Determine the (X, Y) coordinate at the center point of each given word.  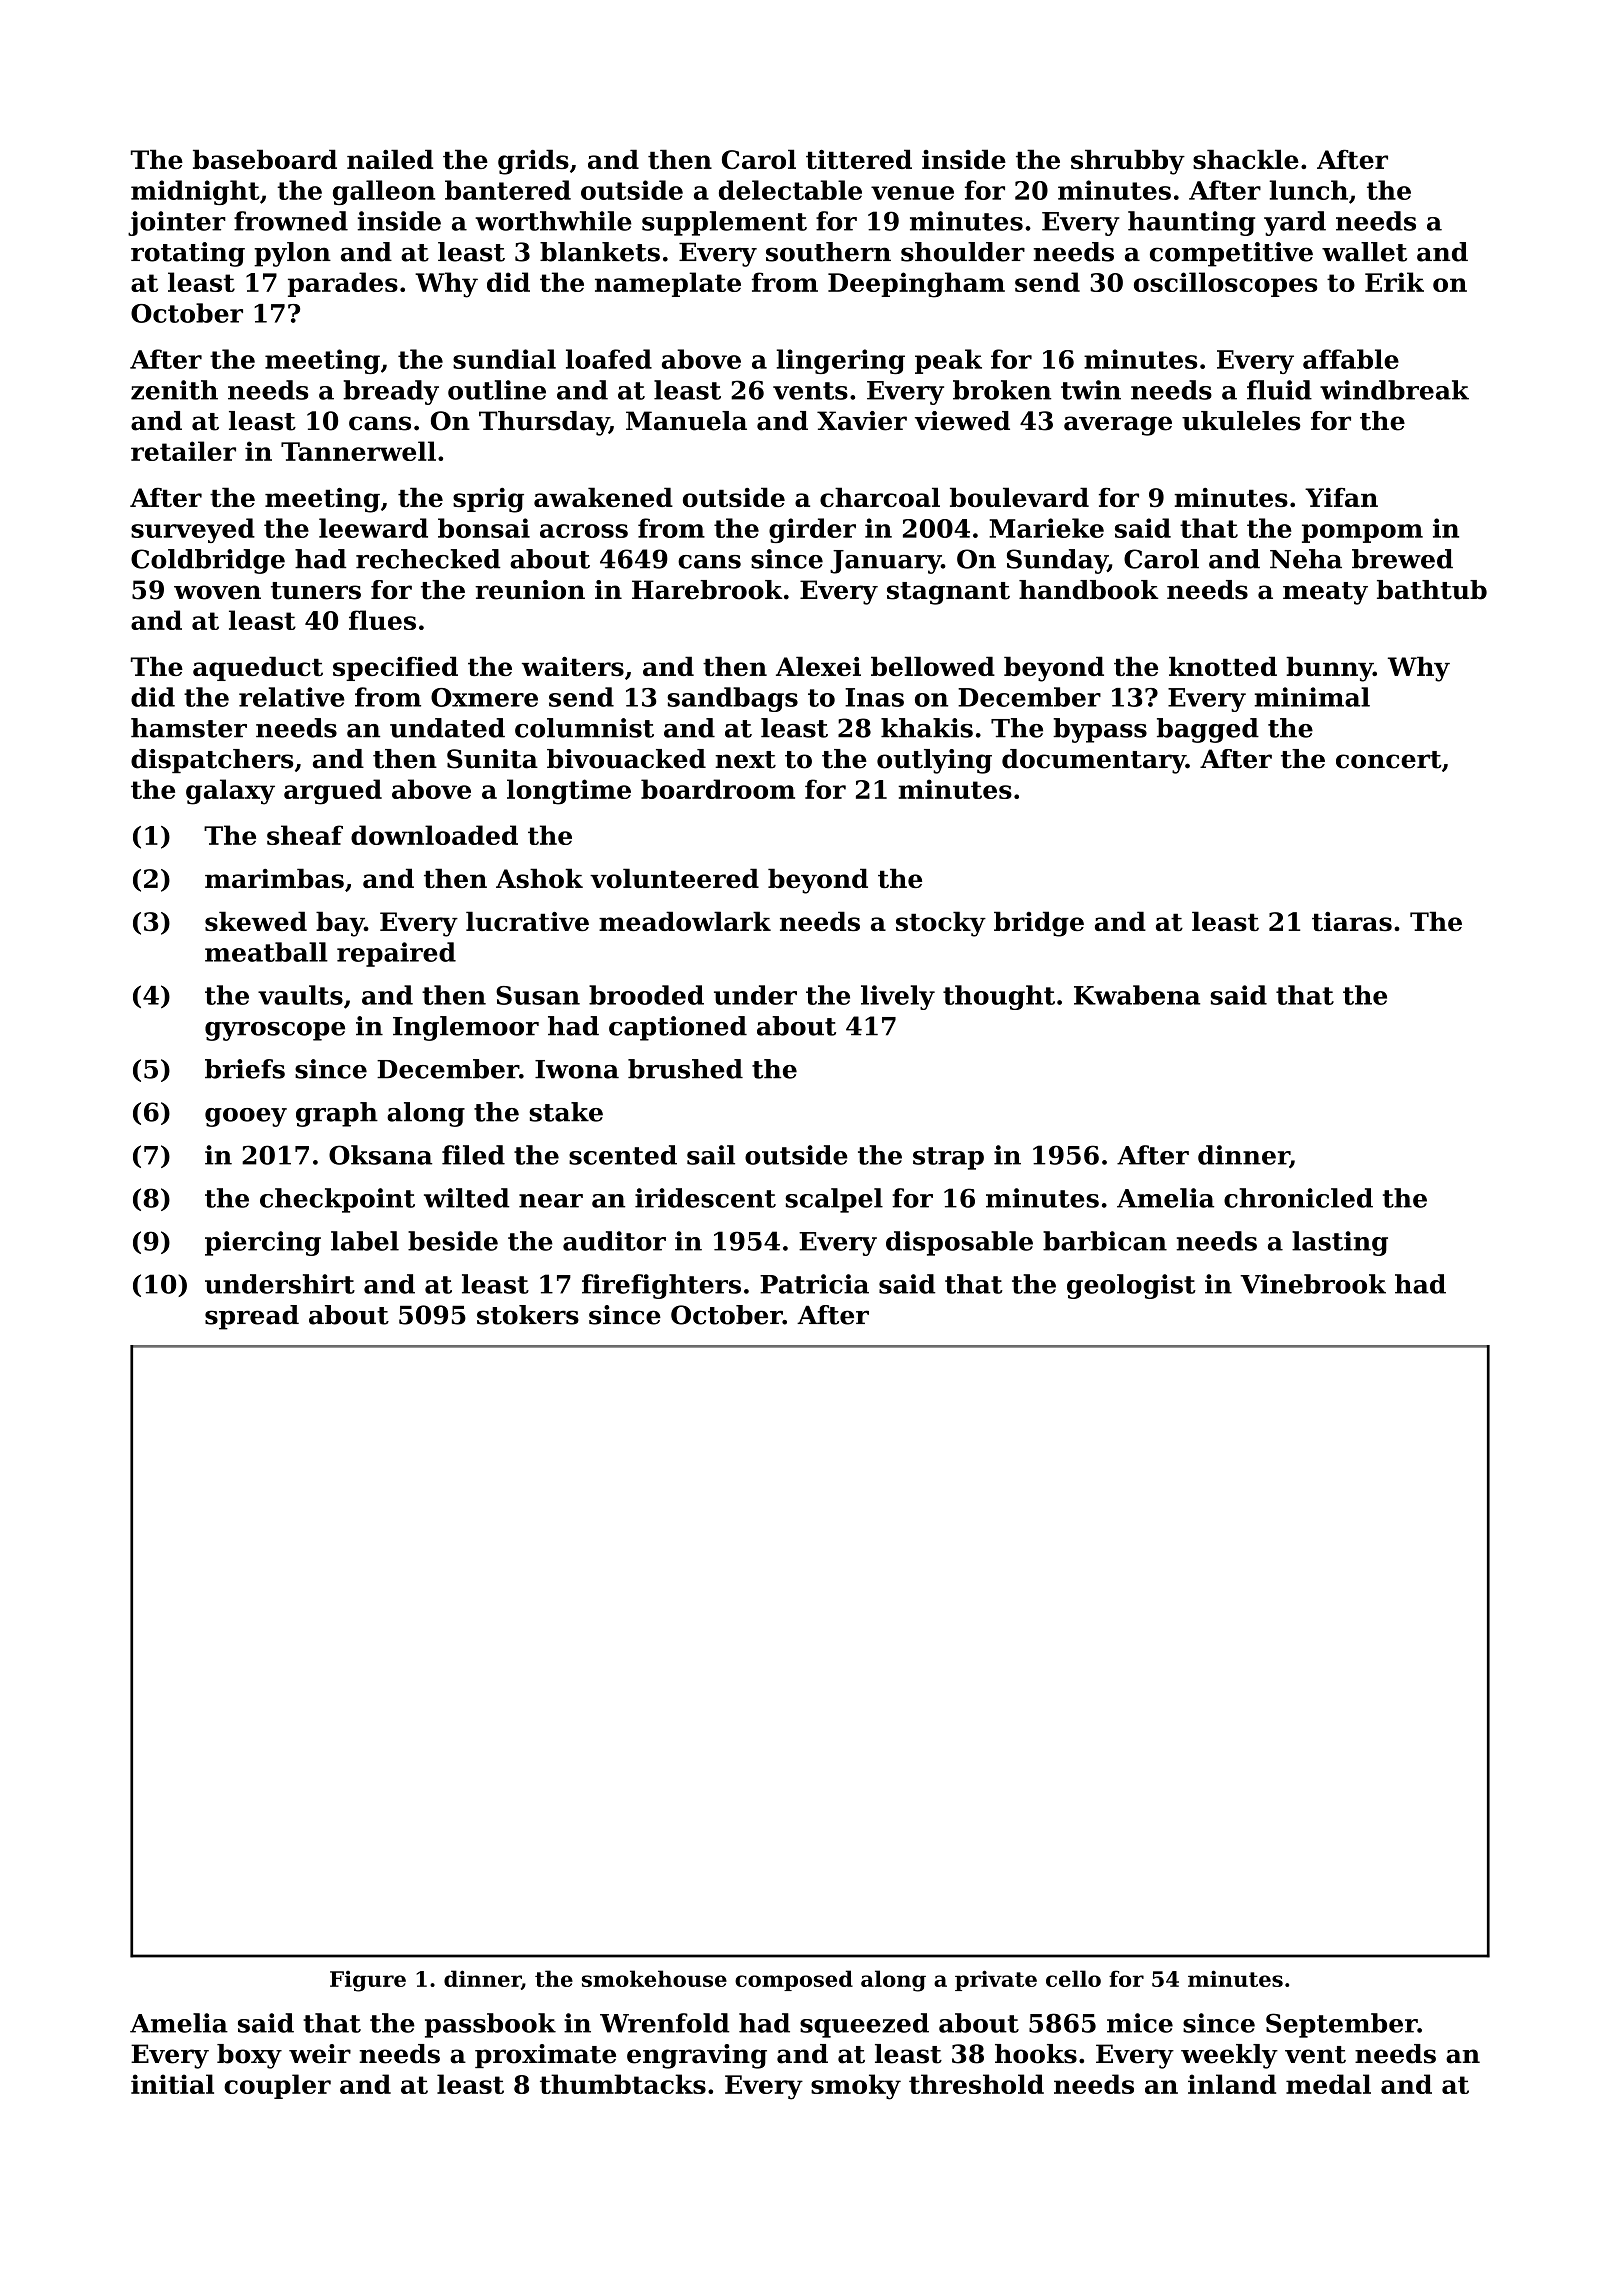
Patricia (814, 1284)
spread (252, 1317)
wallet (1364, 252)
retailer (183, 451)
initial (172, 2084)
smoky (856, 2087)
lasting (1340, 1243)
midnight (195, 192)
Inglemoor (466, 1028)
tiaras (1352, 921)
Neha (1306, 559)
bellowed (933, 666)
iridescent (705, 1198)
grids (533, 162)
